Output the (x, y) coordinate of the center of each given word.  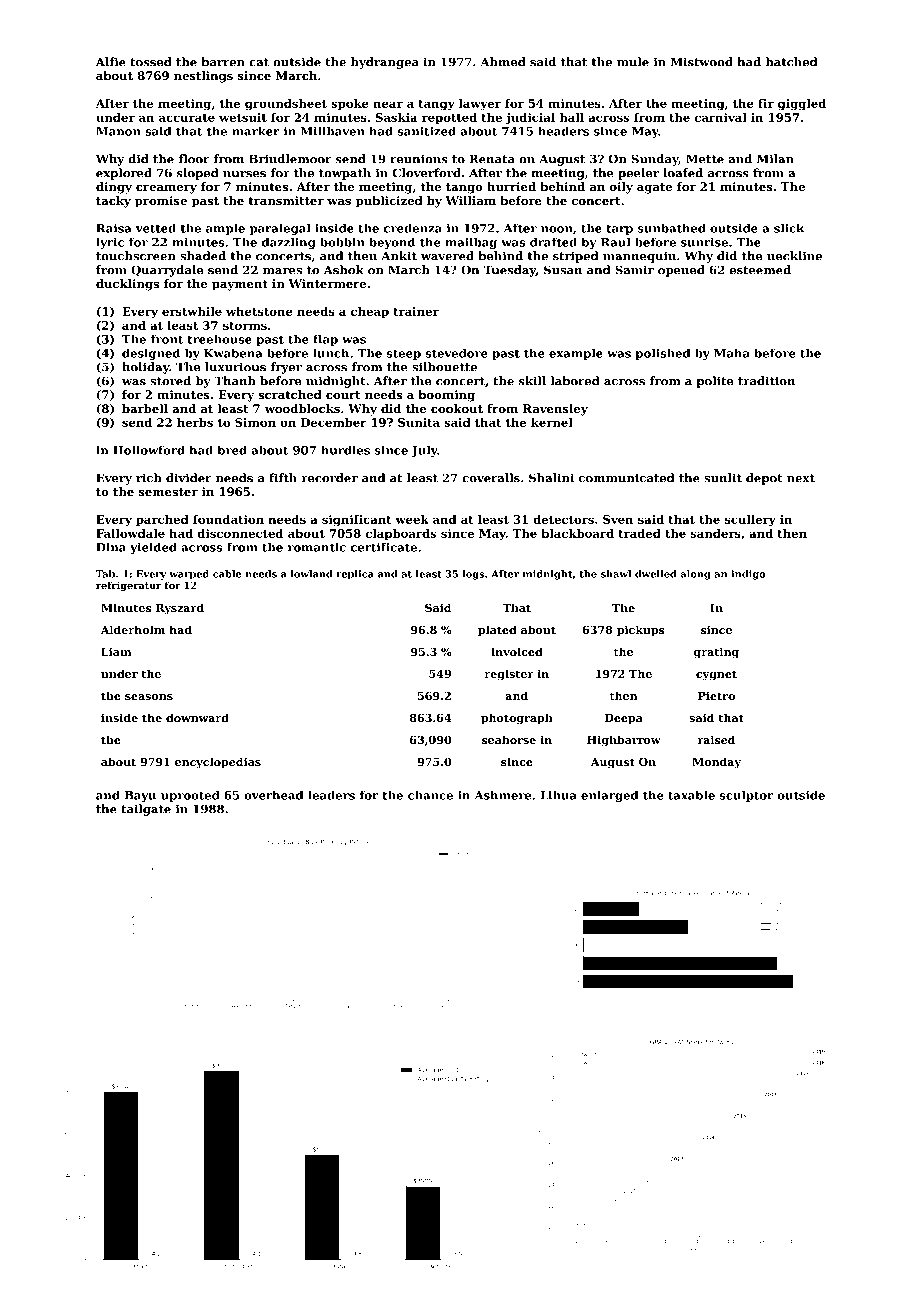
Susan (563, 270)
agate (654, 188)
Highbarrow (624, 741)
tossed (151, 62)
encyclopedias (218, 763)
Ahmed (503, 62)
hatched (791, 62)
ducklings (127, 285)
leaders (331, 795)
